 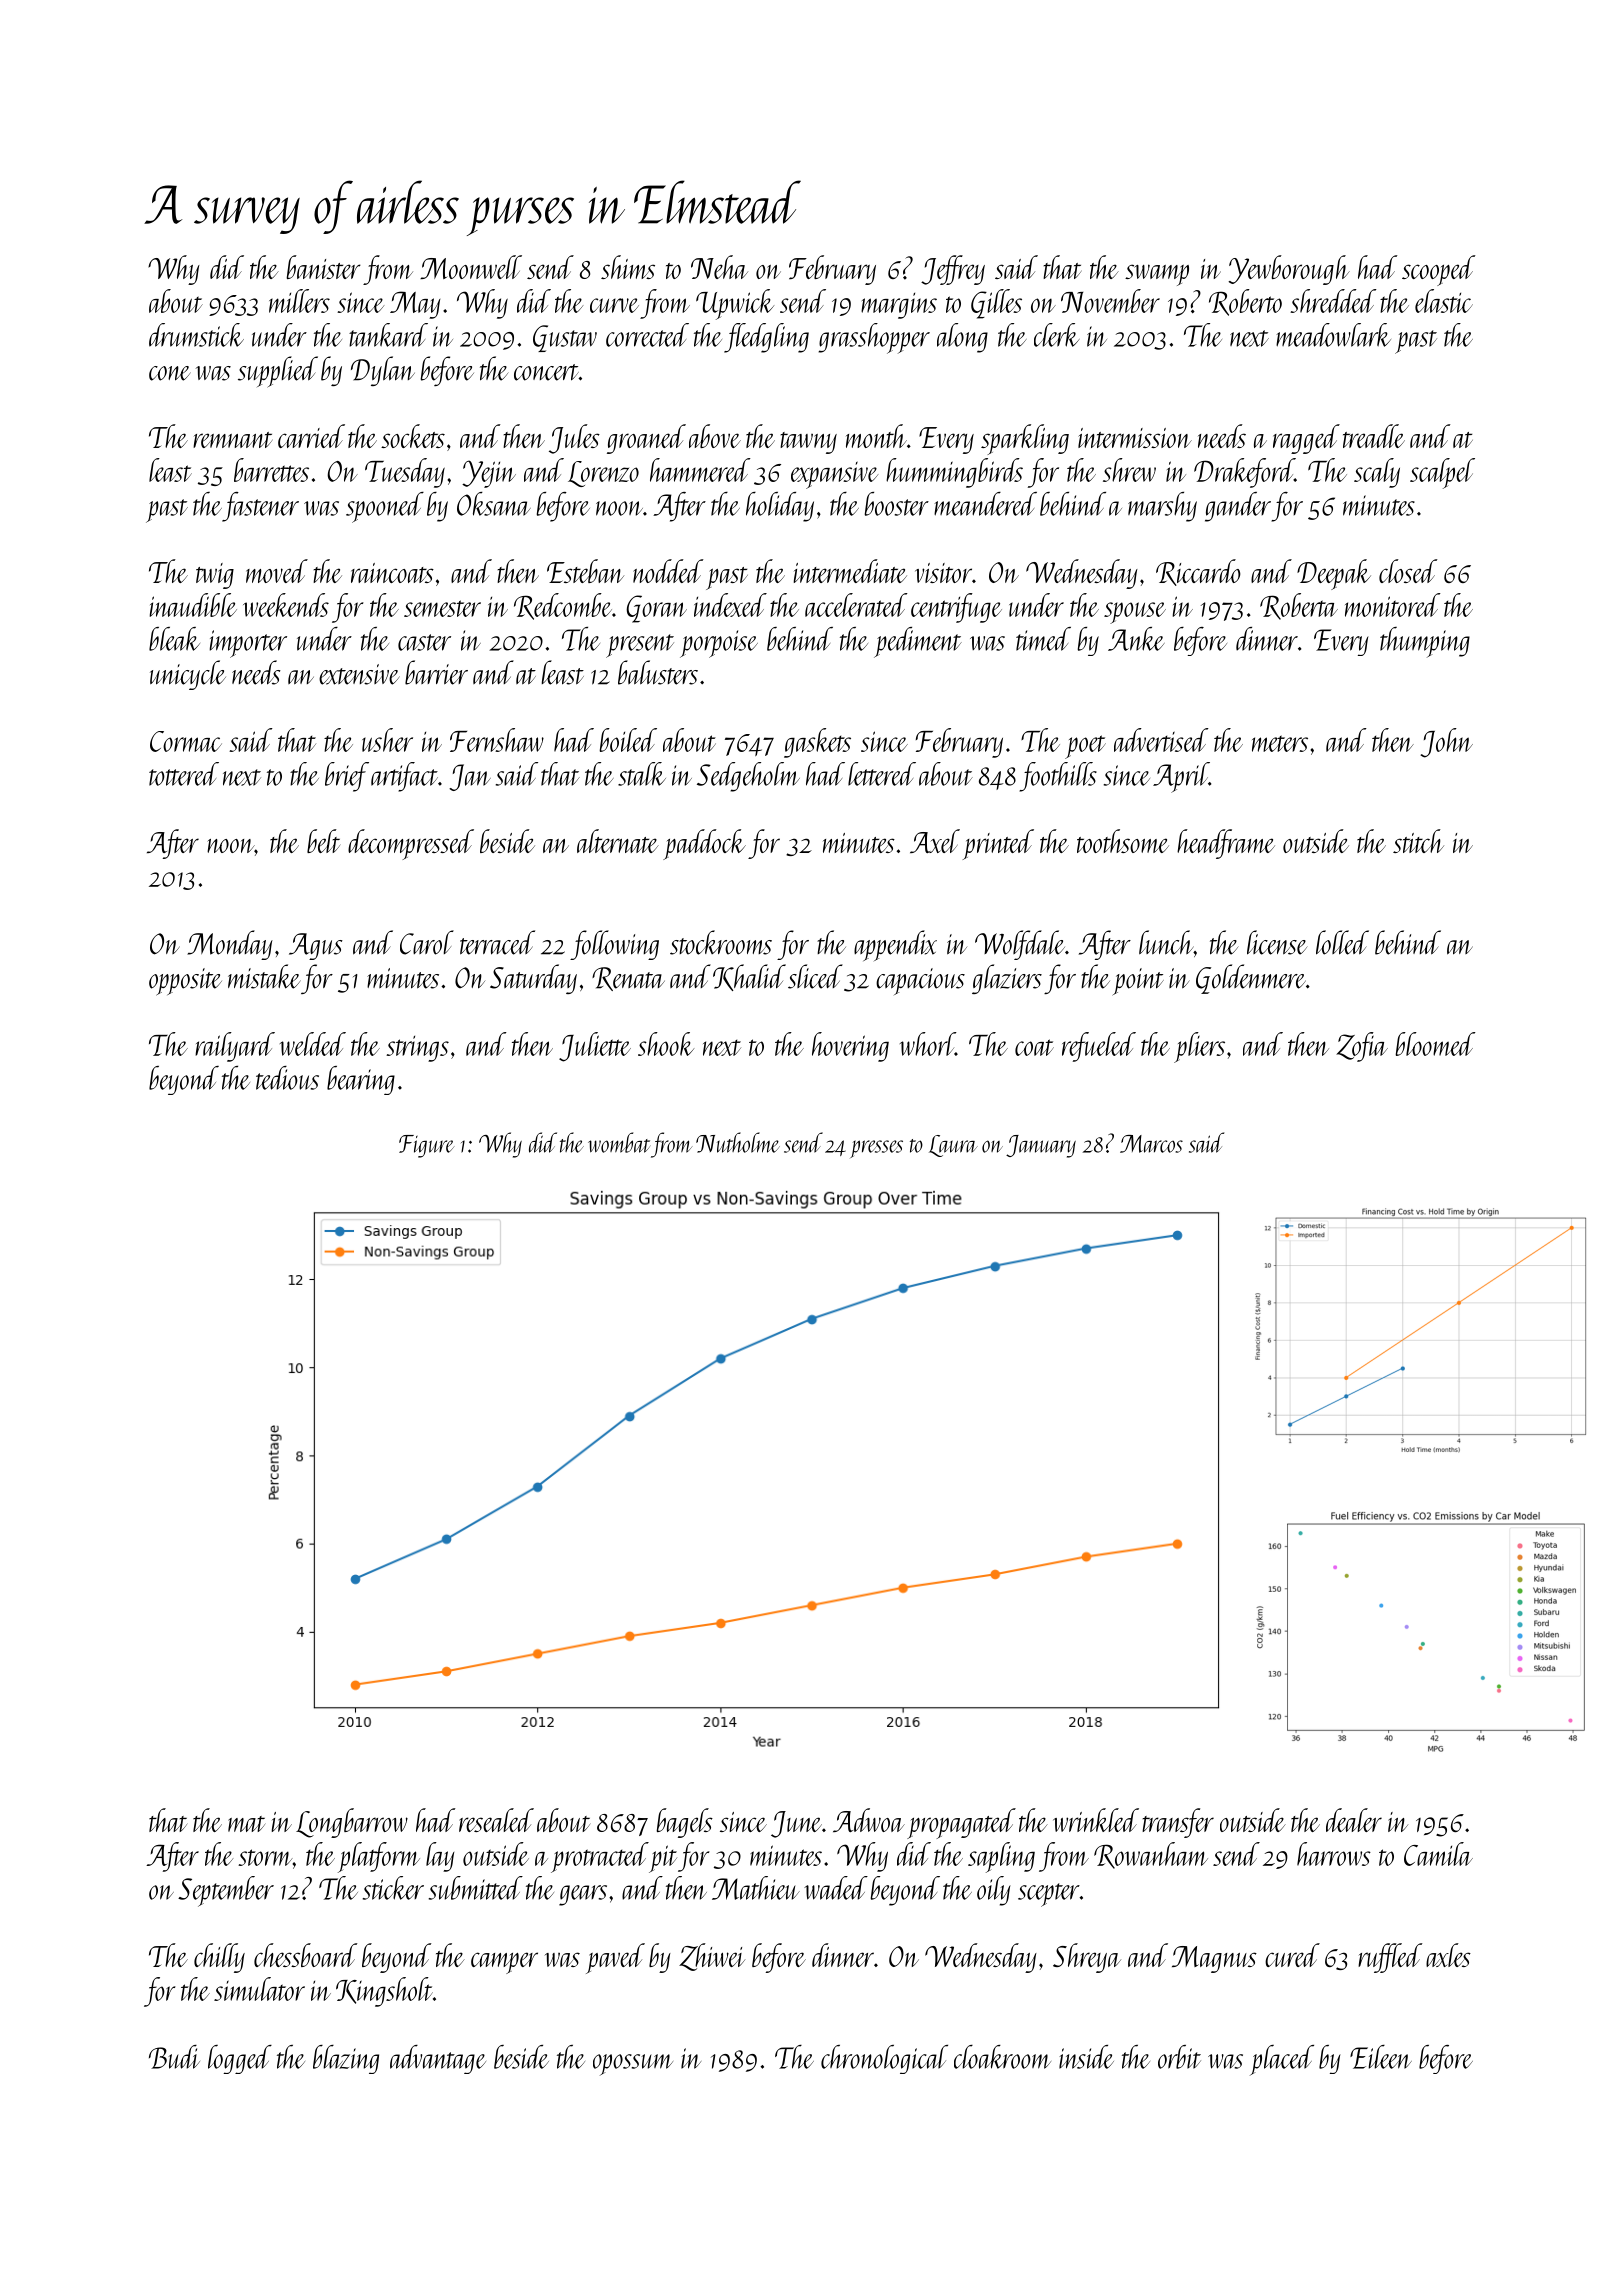 I want to click on belt, so click(x=323, y=841).
